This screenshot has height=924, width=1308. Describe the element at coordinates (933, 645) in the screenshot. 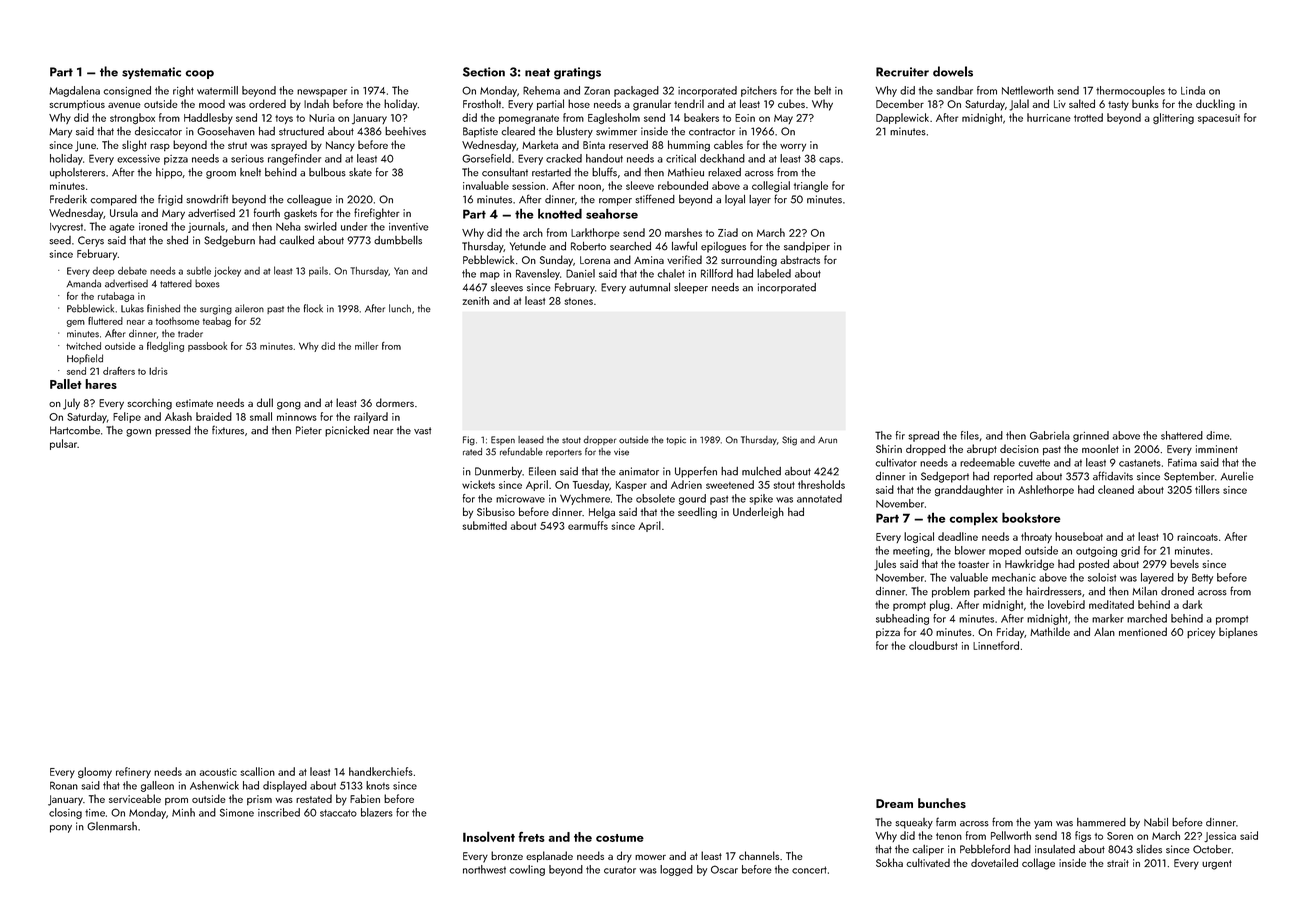

I see `cloudburst` at that location.
